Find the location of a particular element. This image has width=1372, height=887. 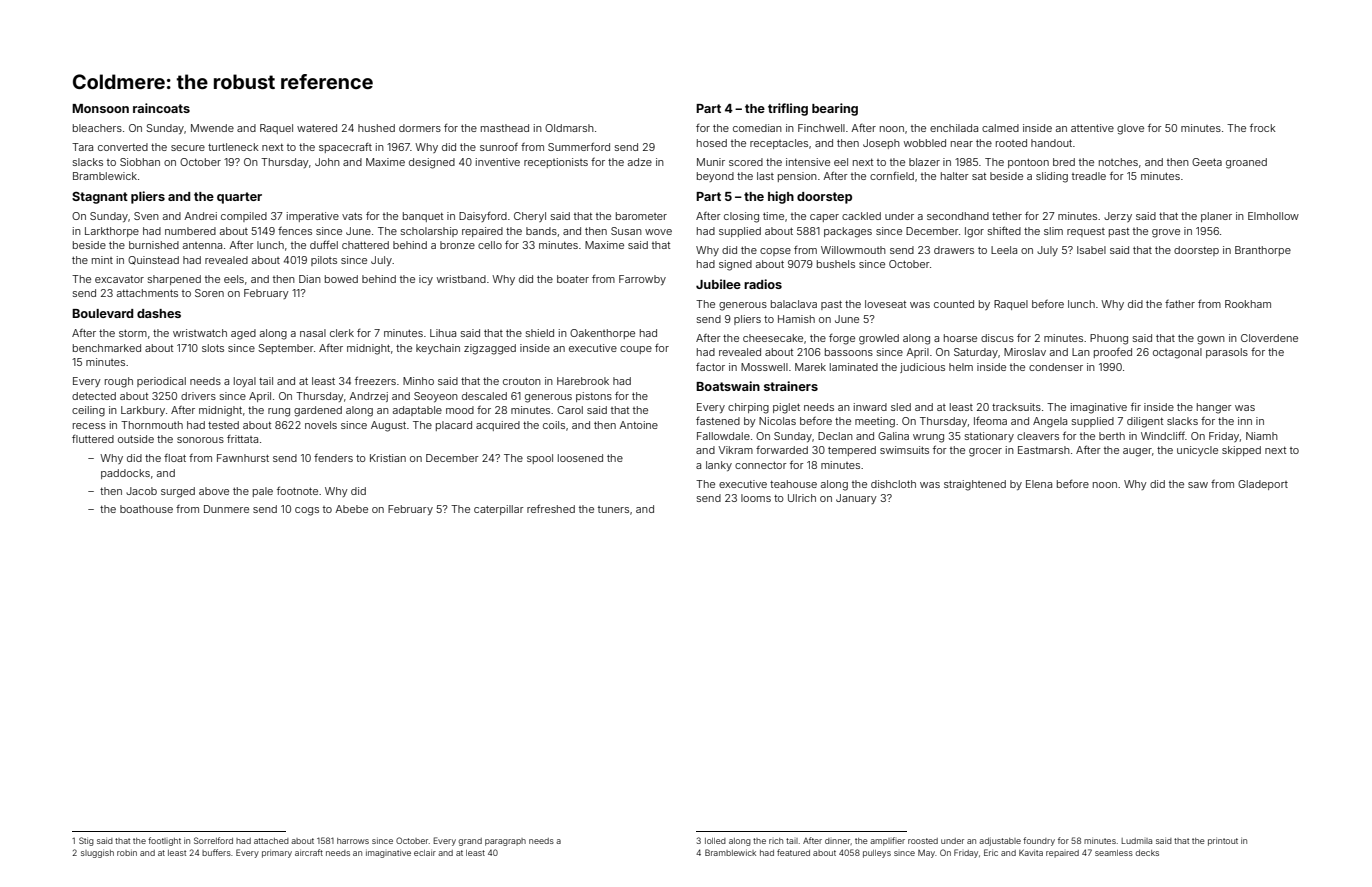

beyond is located at coordinates (715, 177).
